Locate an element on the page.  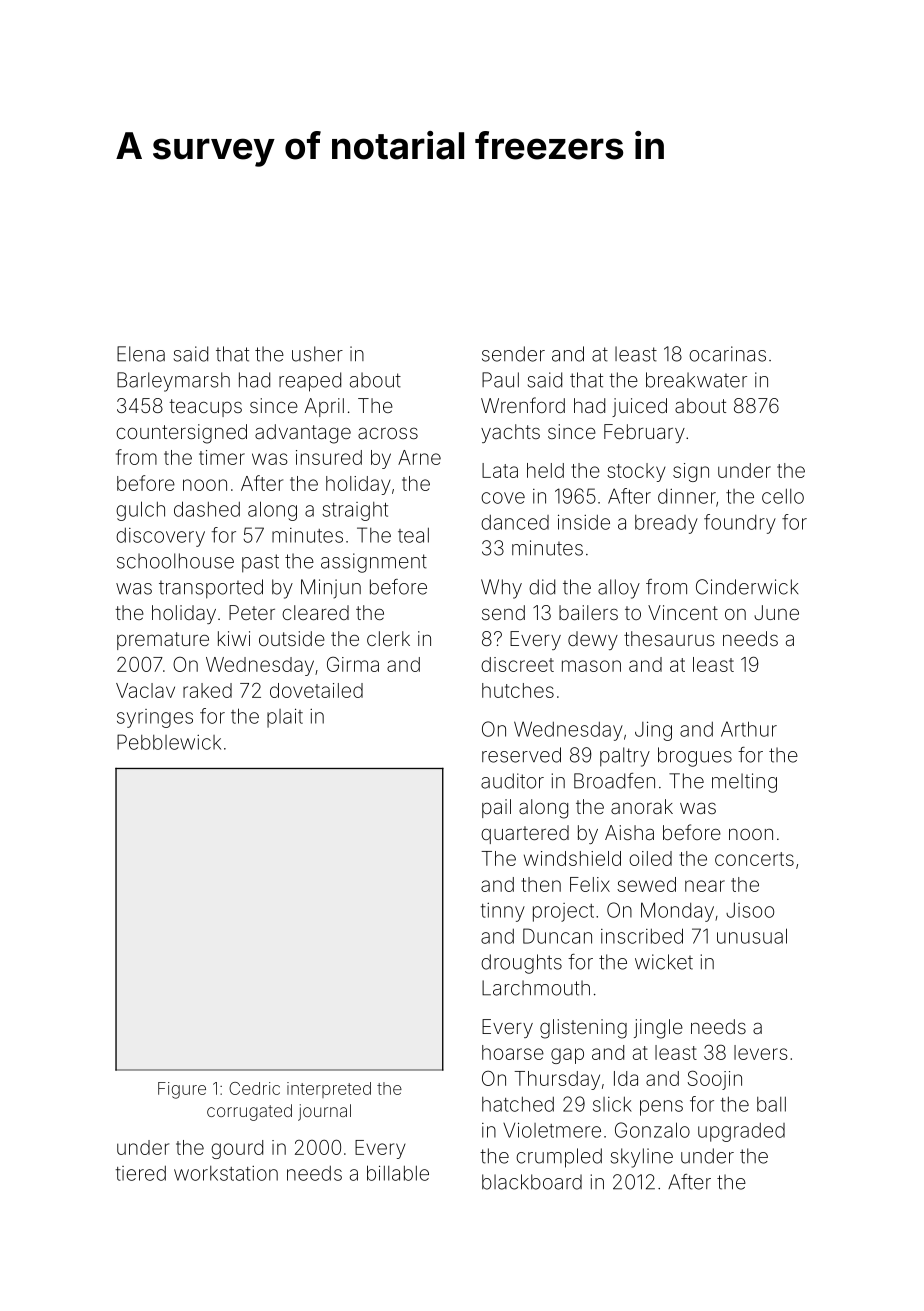
usher is located at coordinates (317, 354).
